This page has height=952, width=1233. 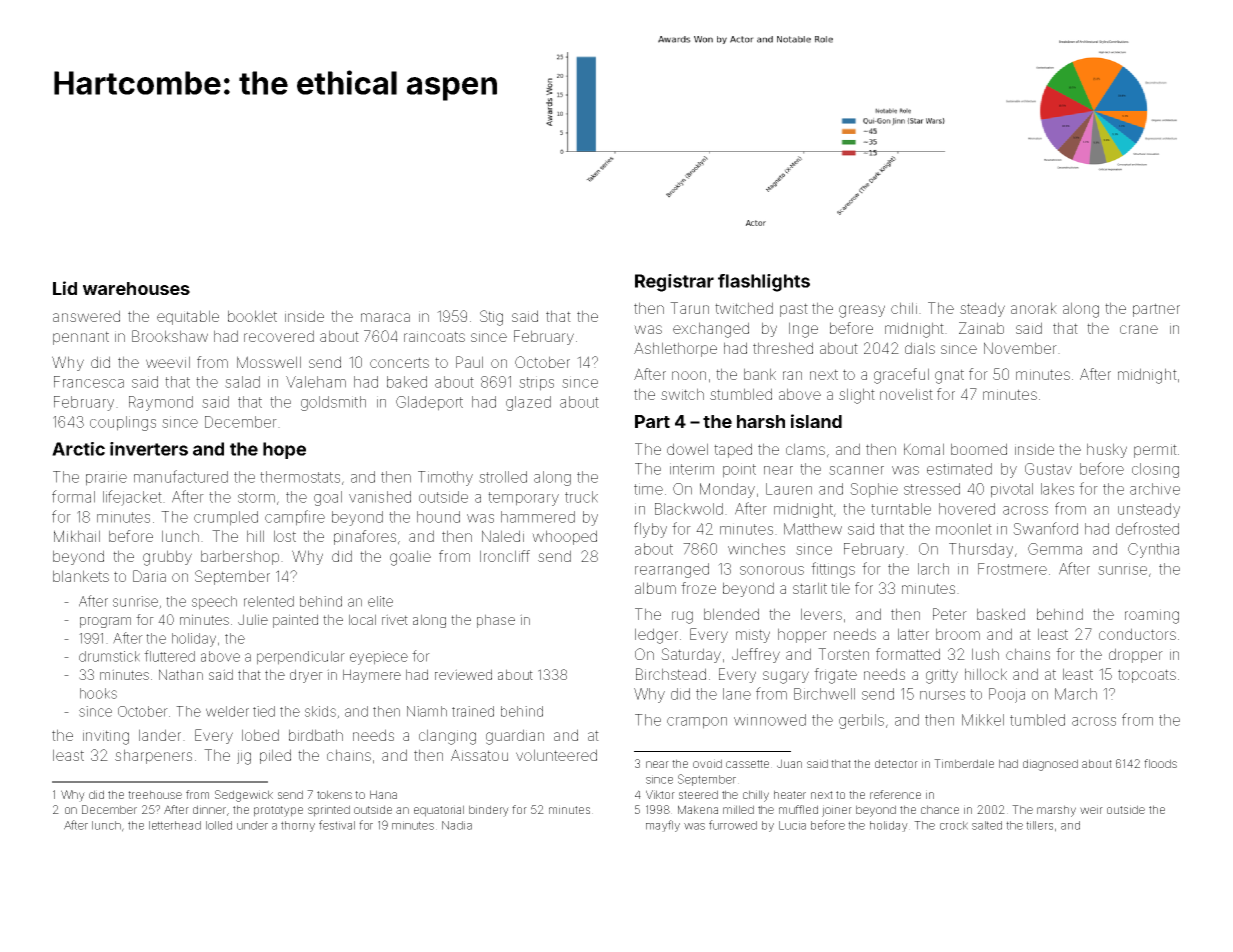 What do you see at coordinates (689, 308) in the page?
I see `Tarun` at bounding box center [689, 308].
